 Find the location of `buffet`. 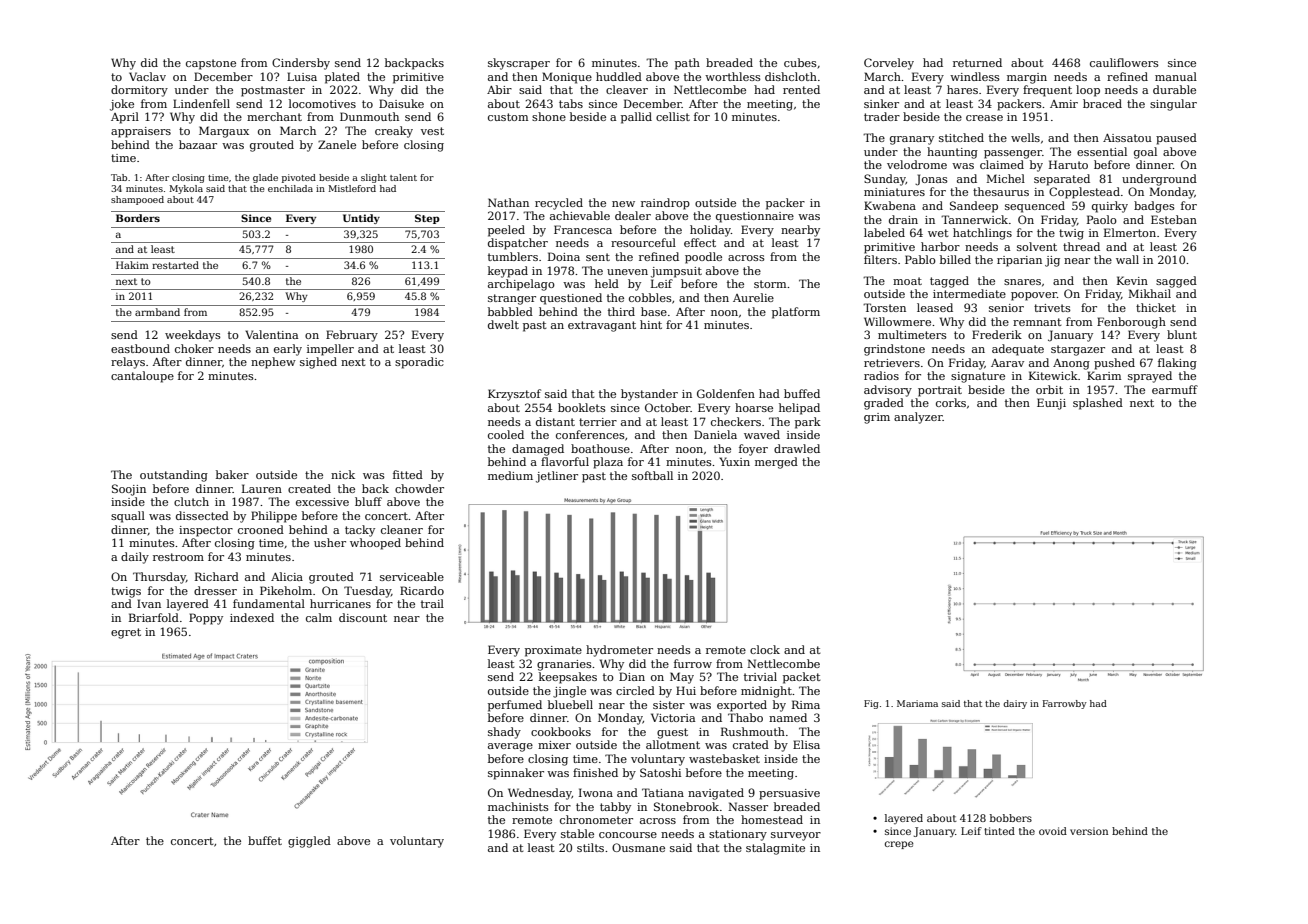

buffet is located at coordinates (265, 840).
